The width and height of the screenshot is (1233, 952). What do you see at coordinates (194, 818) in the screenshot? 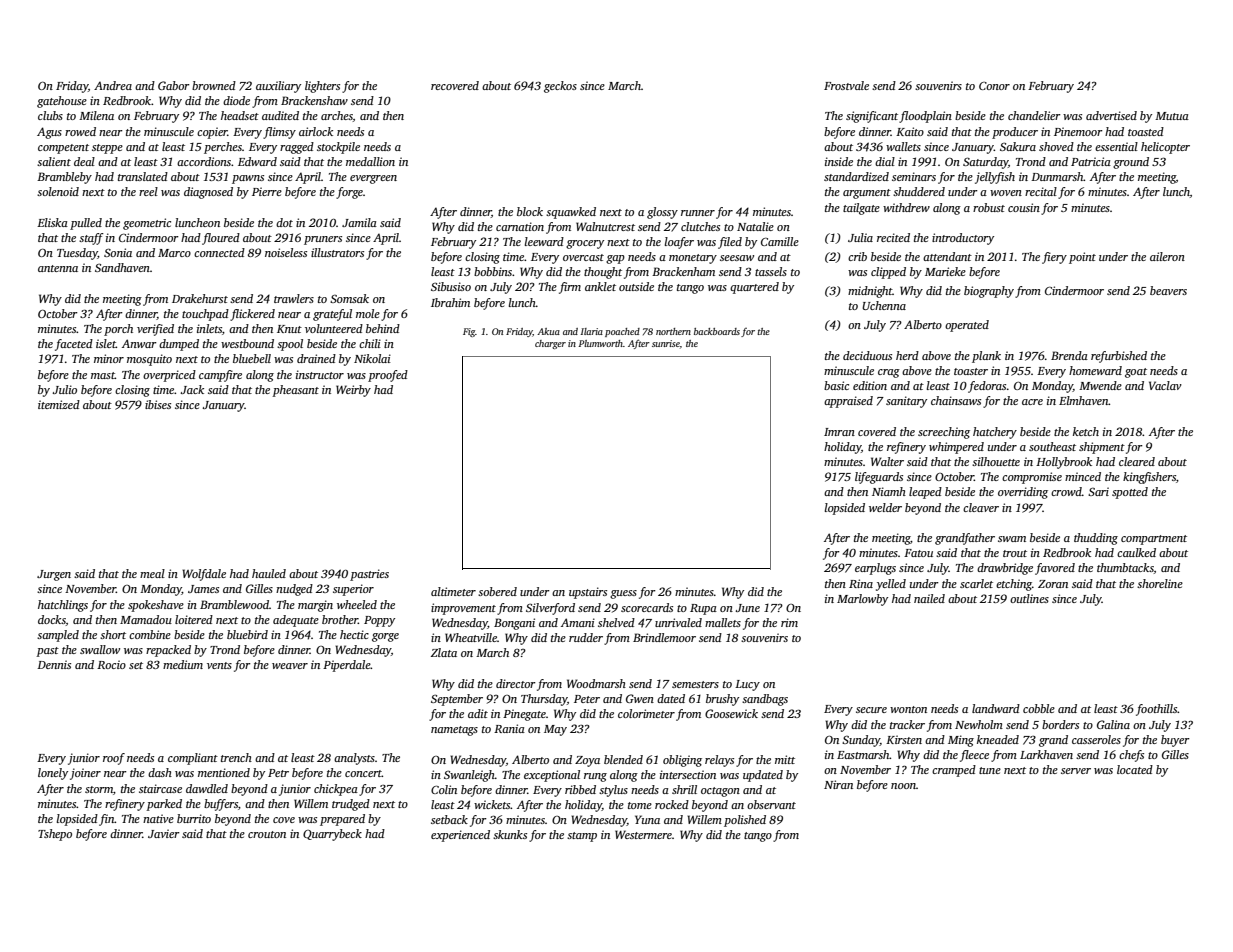
I see `burrito` at bounding box center [194, 818].
